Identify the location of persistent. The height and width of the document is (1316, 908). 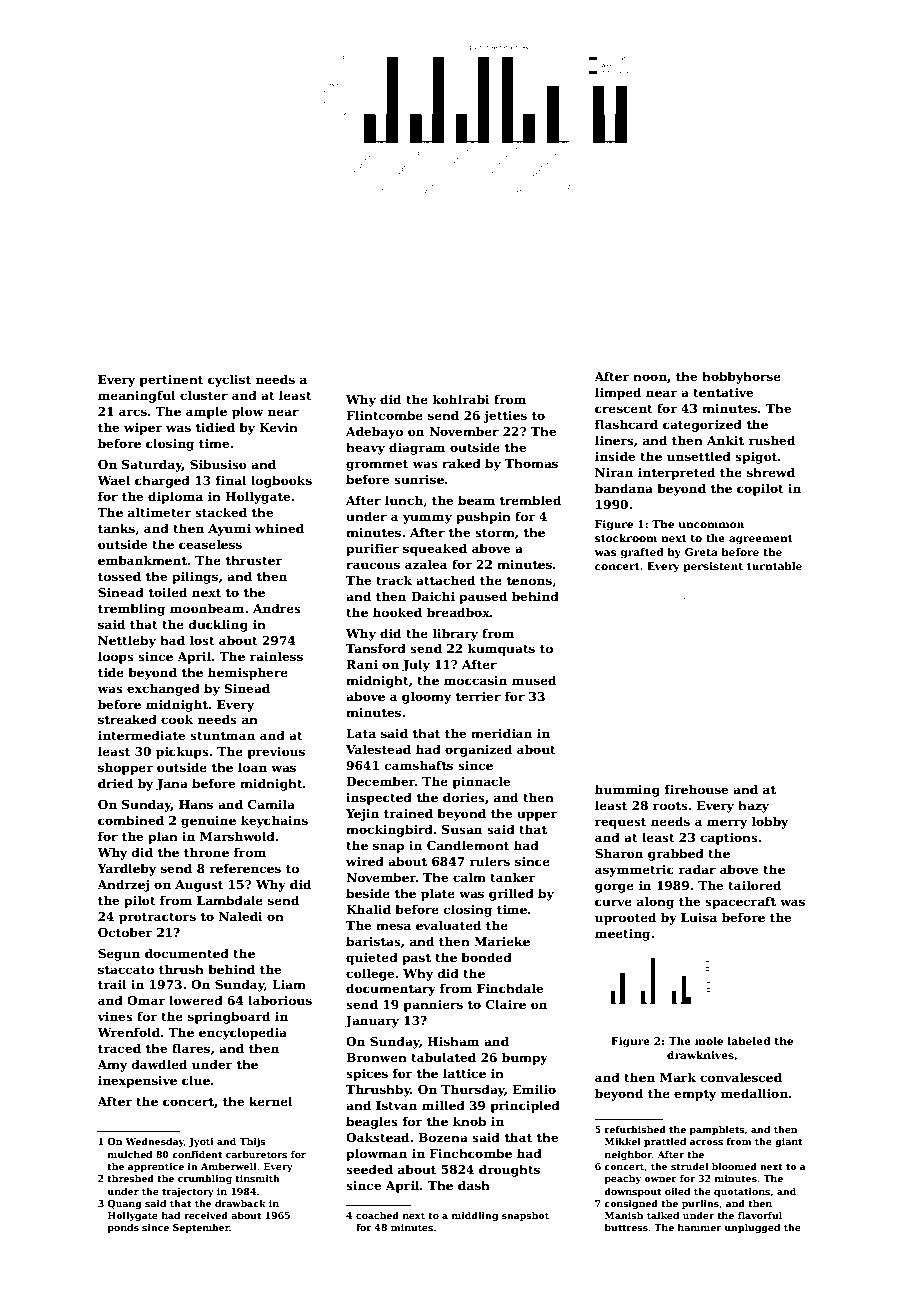
(713, 567).
